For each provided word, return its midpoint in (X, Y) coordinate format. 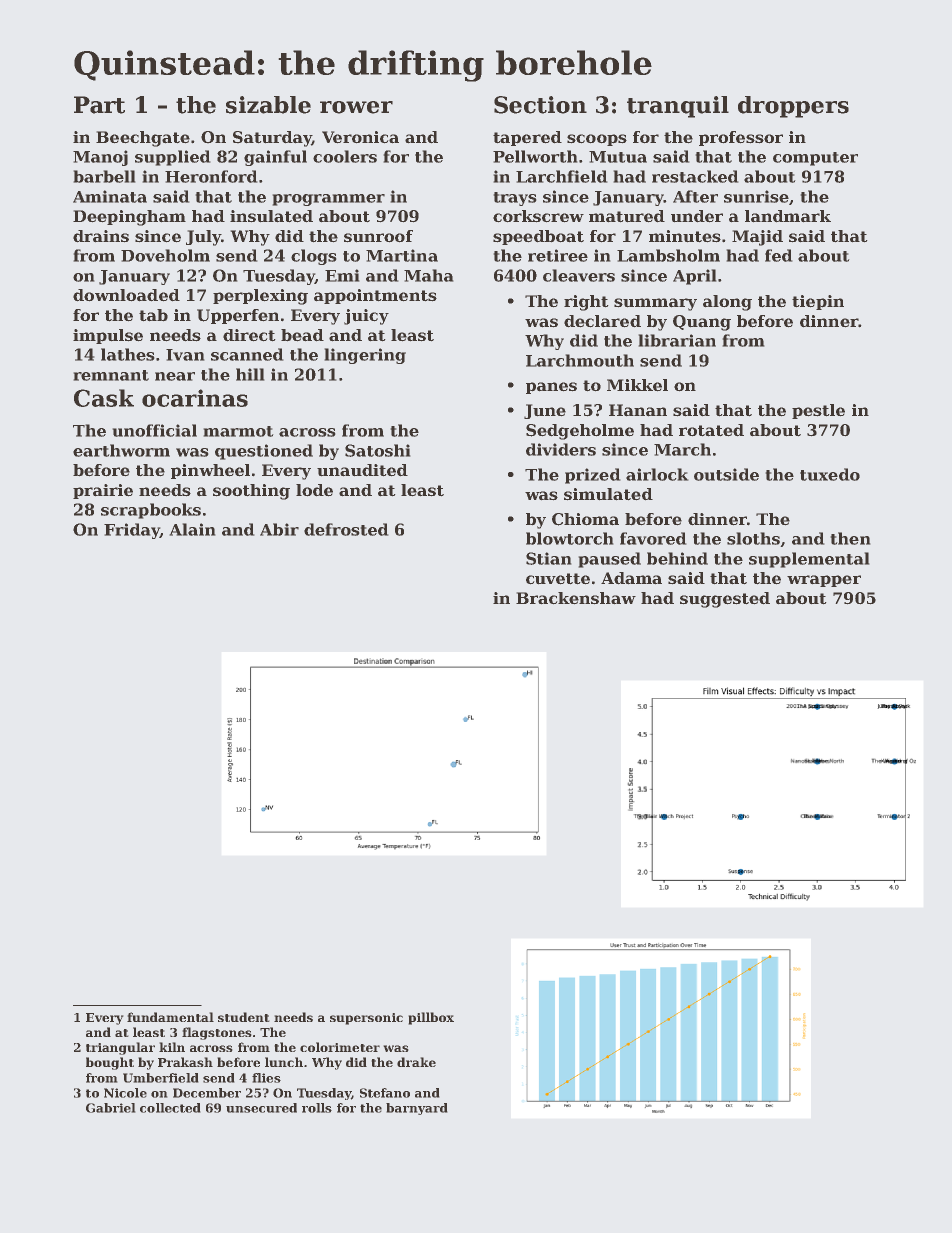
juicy (366, 317)
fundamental (170, 1017)
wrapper (824, 581)
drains (101, 236)
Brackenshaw (576, 598)
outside (726, 474)
